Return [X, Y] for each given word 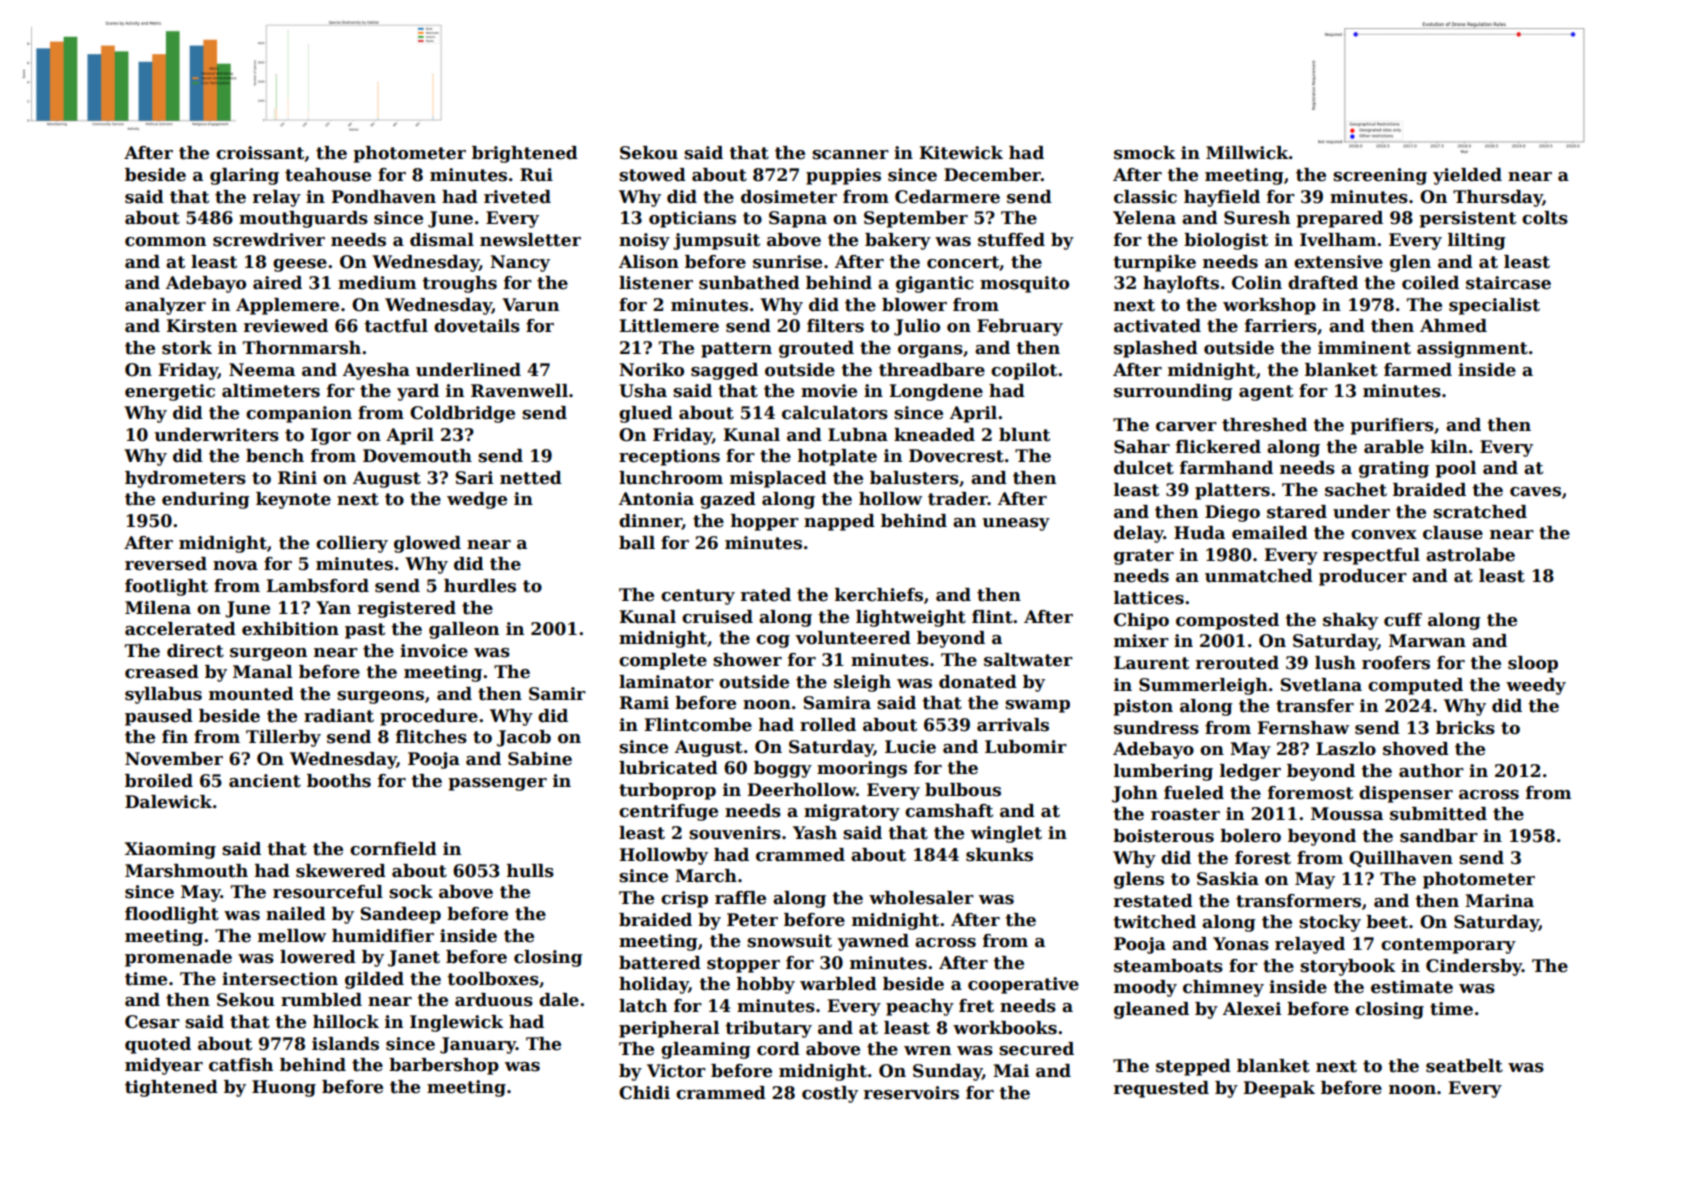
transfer [1315, 706]
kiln [1449, 446]
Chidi [644, 1093]
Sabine [540, 759]
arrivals [1013, 725]
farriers [1281, 326]
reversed [166, 564]
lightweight [911, 618]
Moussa [1347, 814]
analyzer [165, 306]
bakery [898, 241]
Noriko [651, 370]
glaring [244, 176]
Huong [284, 1088]
